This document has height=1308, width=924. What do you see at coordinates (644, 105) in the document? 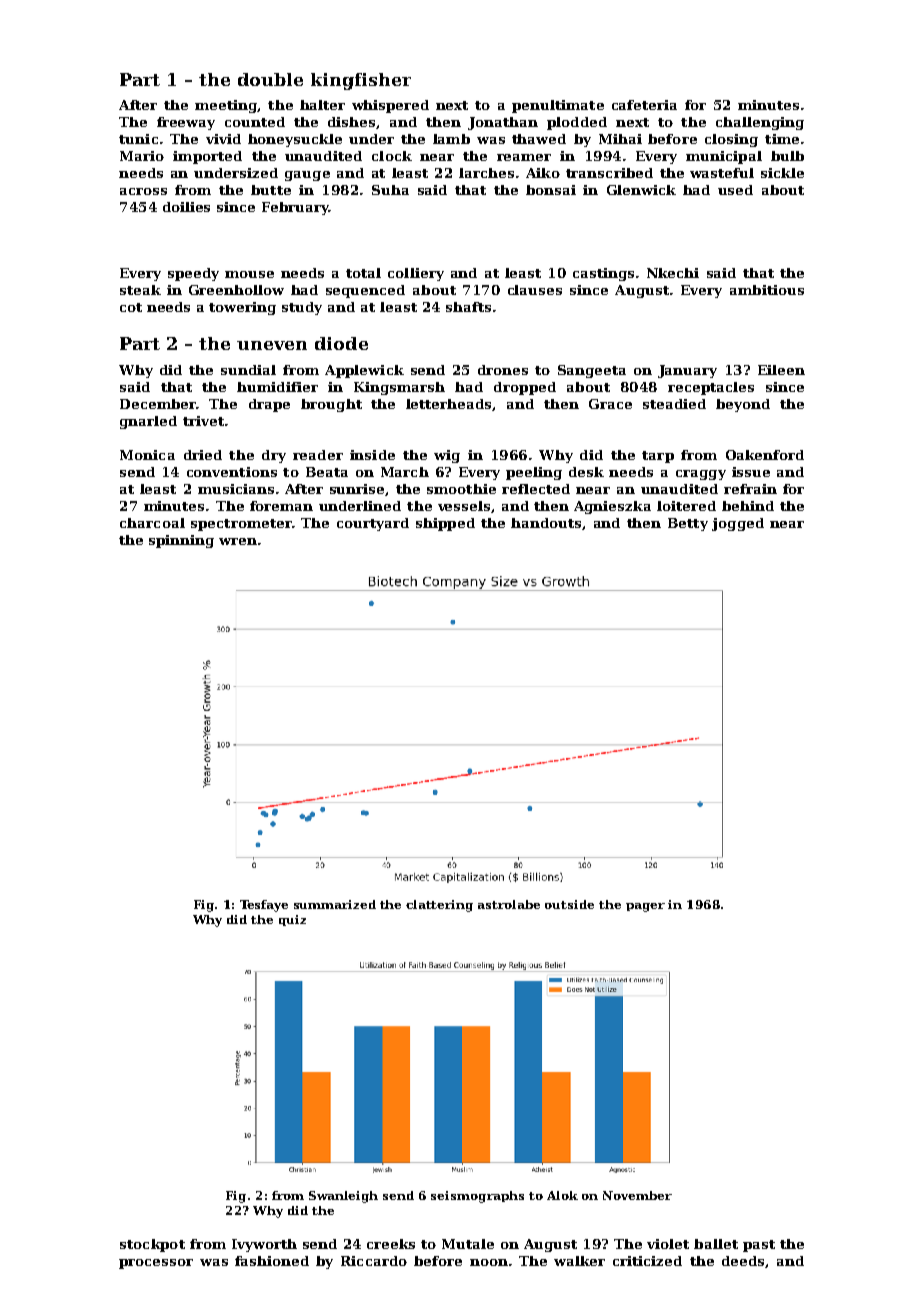
I see `cafeteria` at bounding box center [644, 105].
